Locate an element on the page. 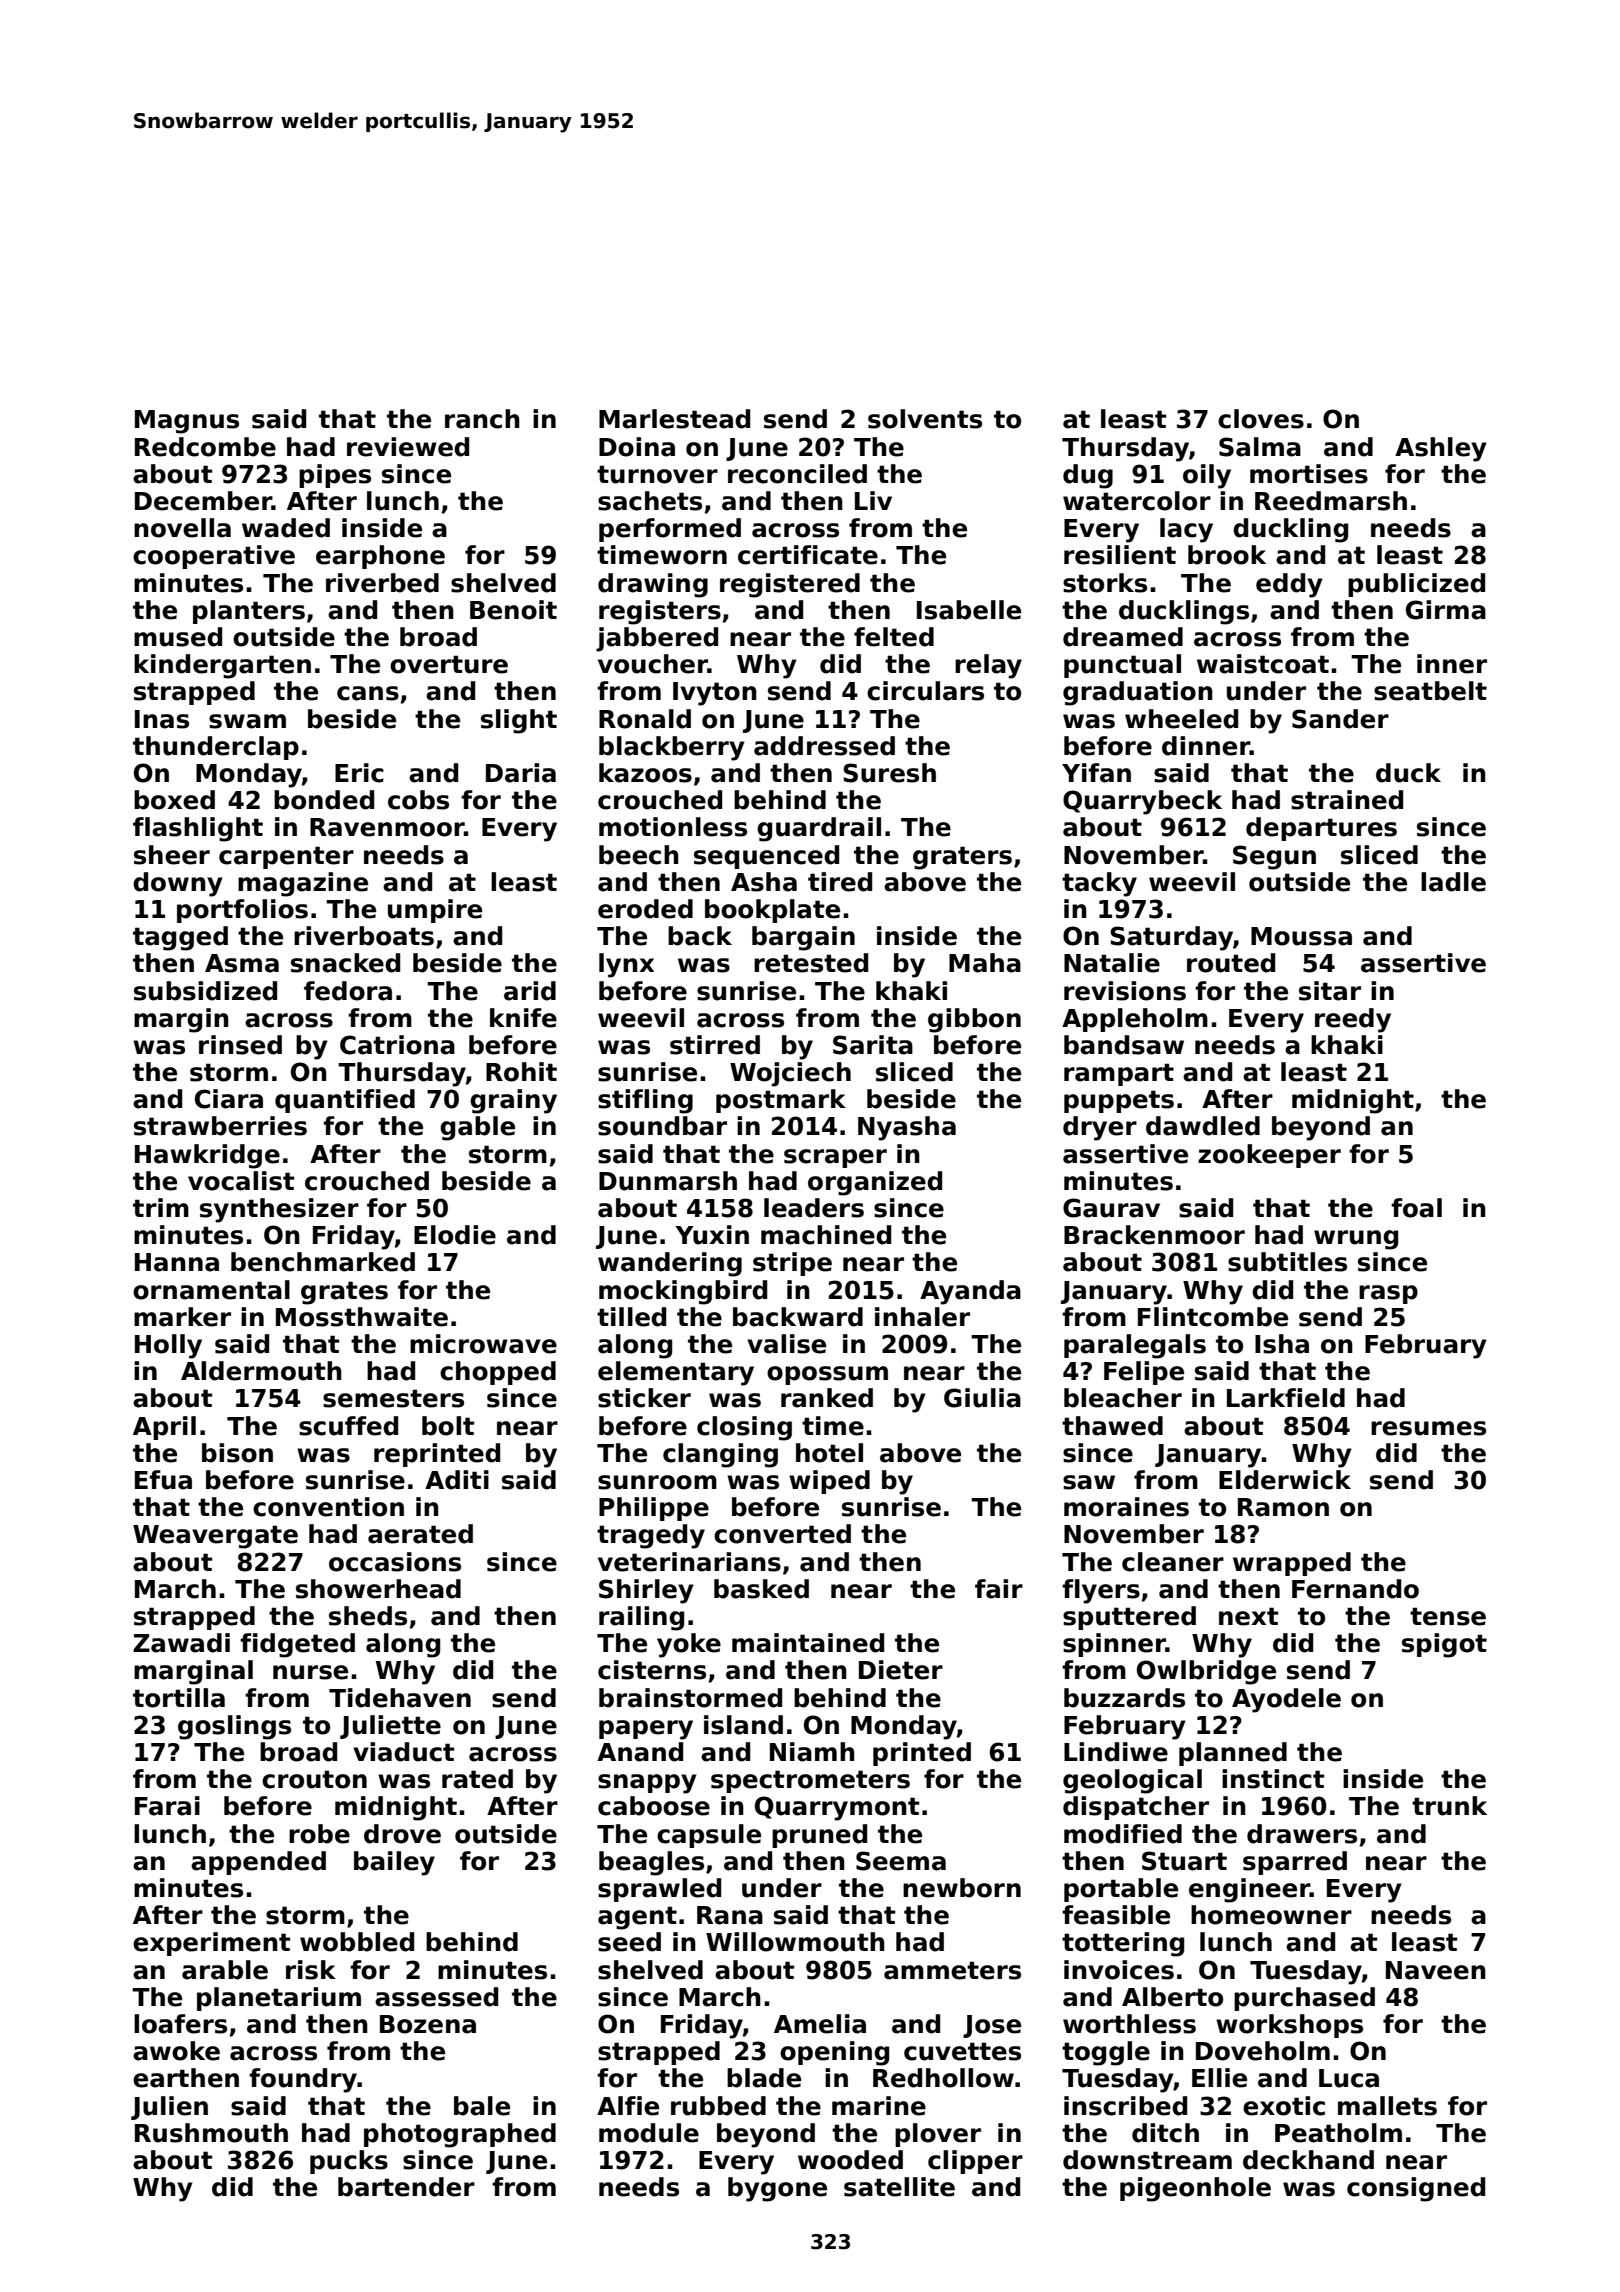  solvents is located at coordinates (925, 419).
